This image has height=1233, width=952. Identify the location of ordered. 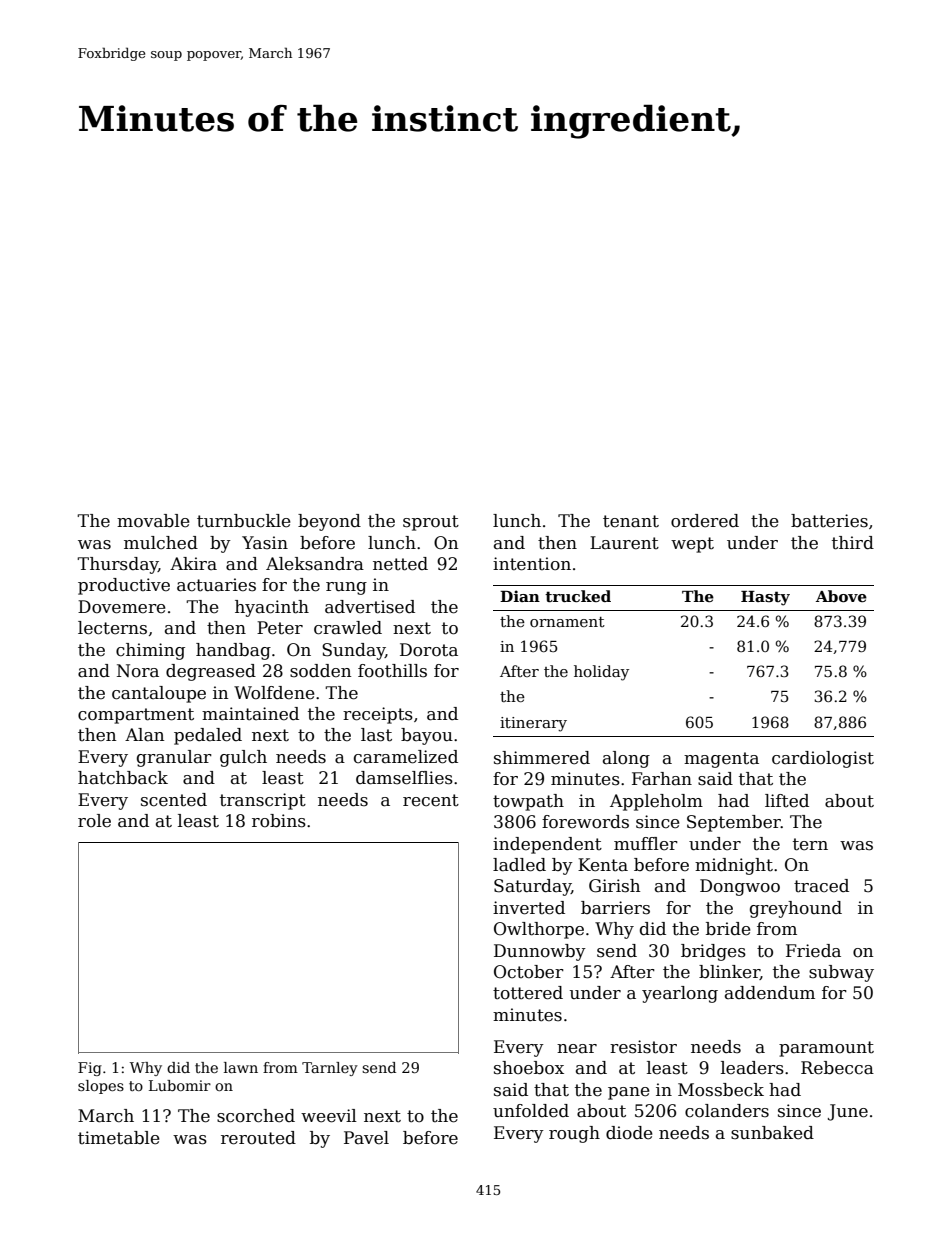
(705, 521).
